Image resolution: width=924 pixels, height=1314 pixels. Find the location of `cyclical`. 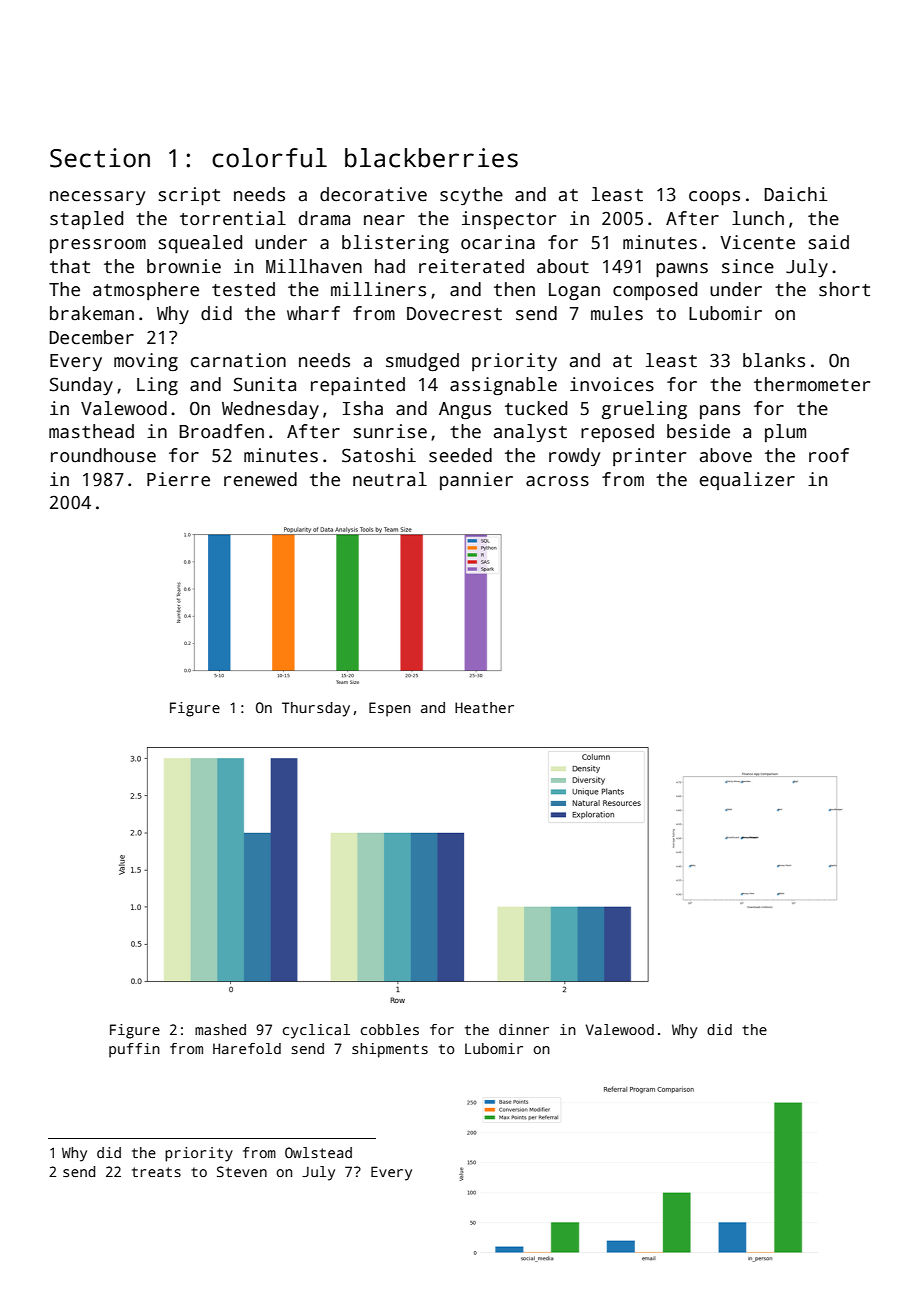

cyclical is located at coordinates (316, 1031).
